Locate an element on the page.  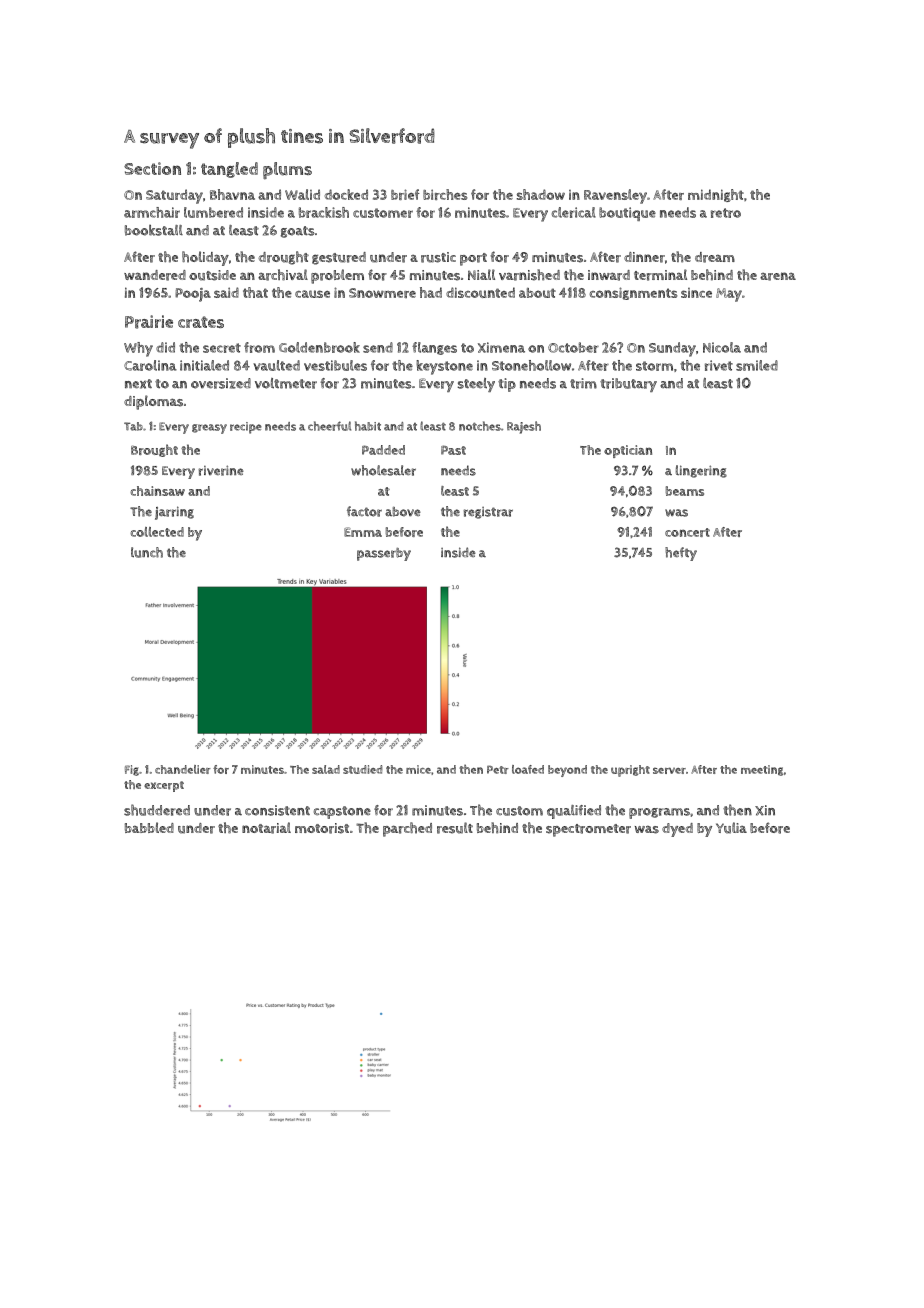
passerby is located at coordinates (384, 554).
